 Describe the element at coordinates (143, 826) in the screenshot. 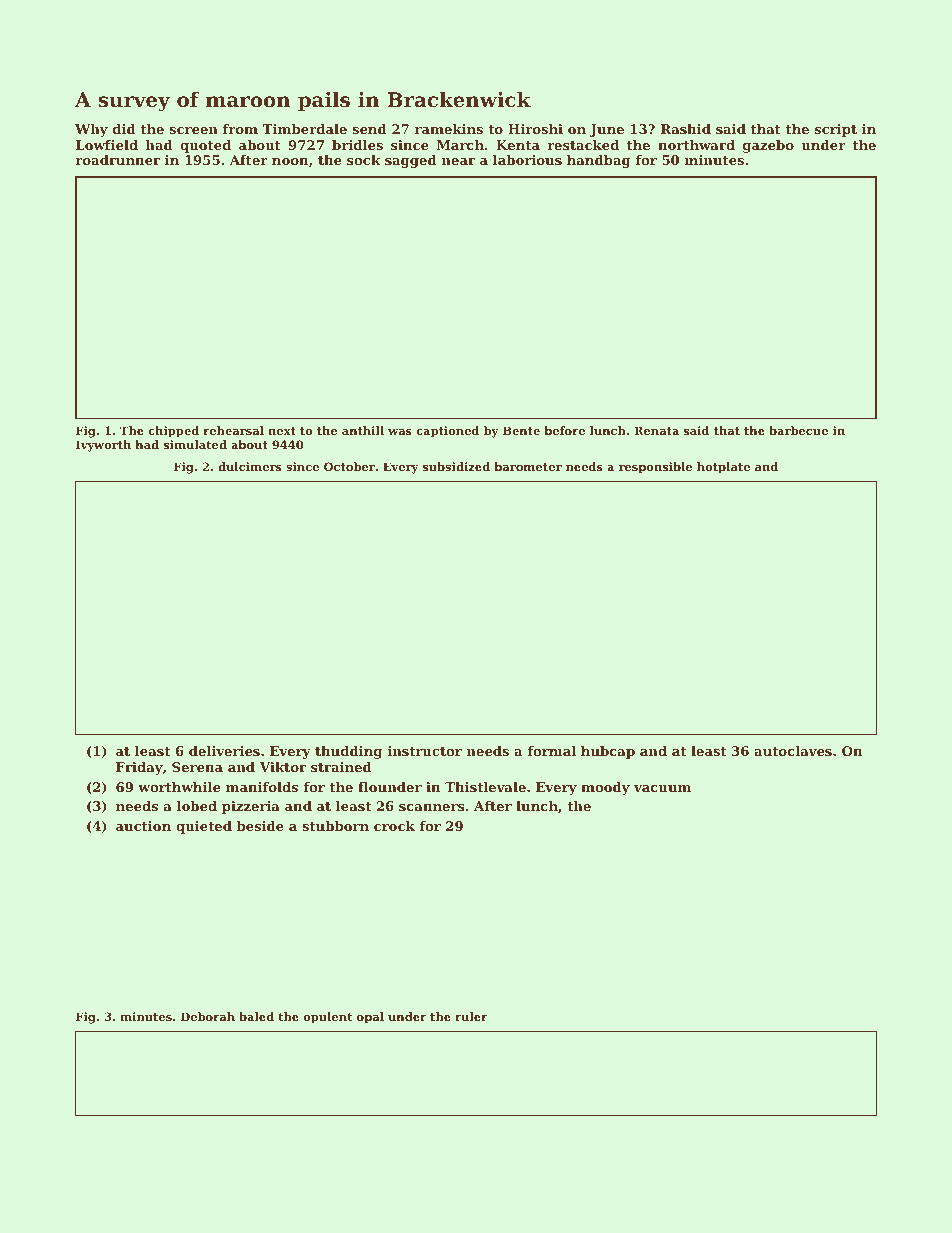

I see `auction` at that location.
